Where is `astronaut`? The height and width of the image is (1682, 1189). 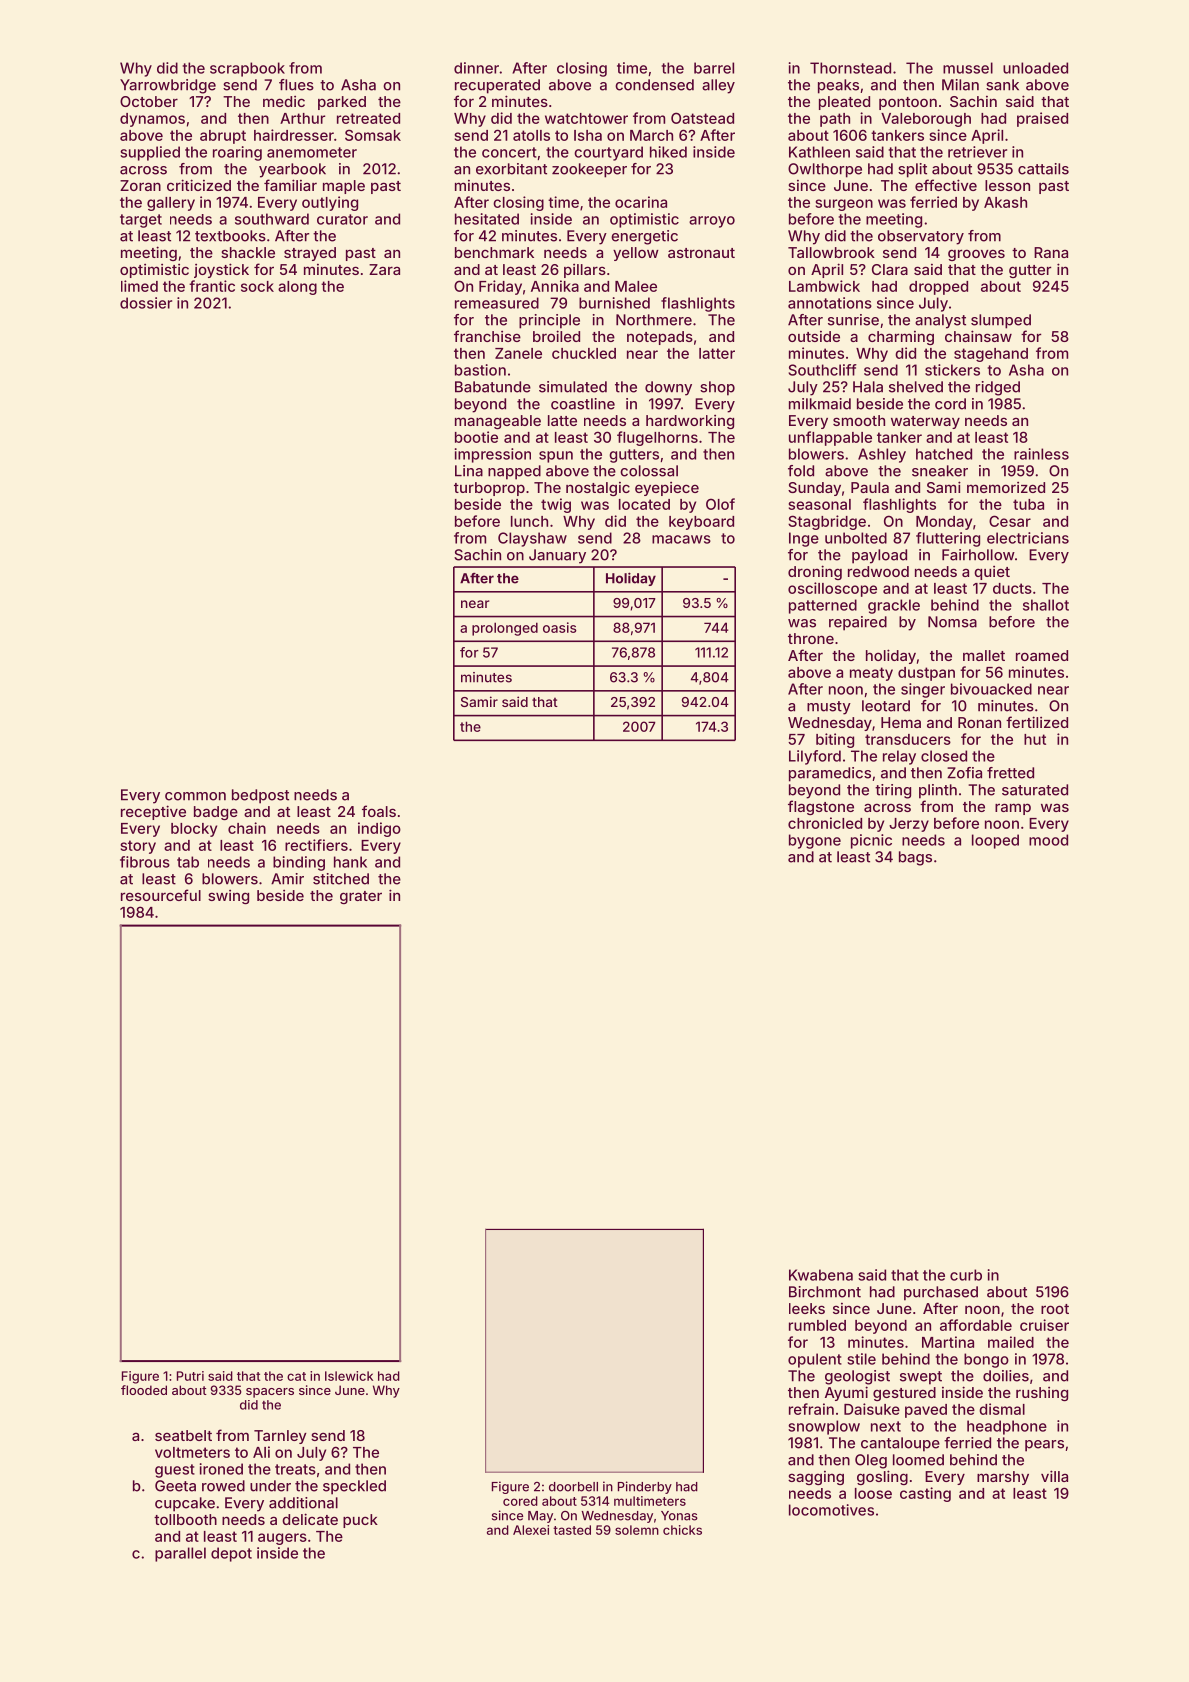
astronaut is located at coordinates (701, 253).
